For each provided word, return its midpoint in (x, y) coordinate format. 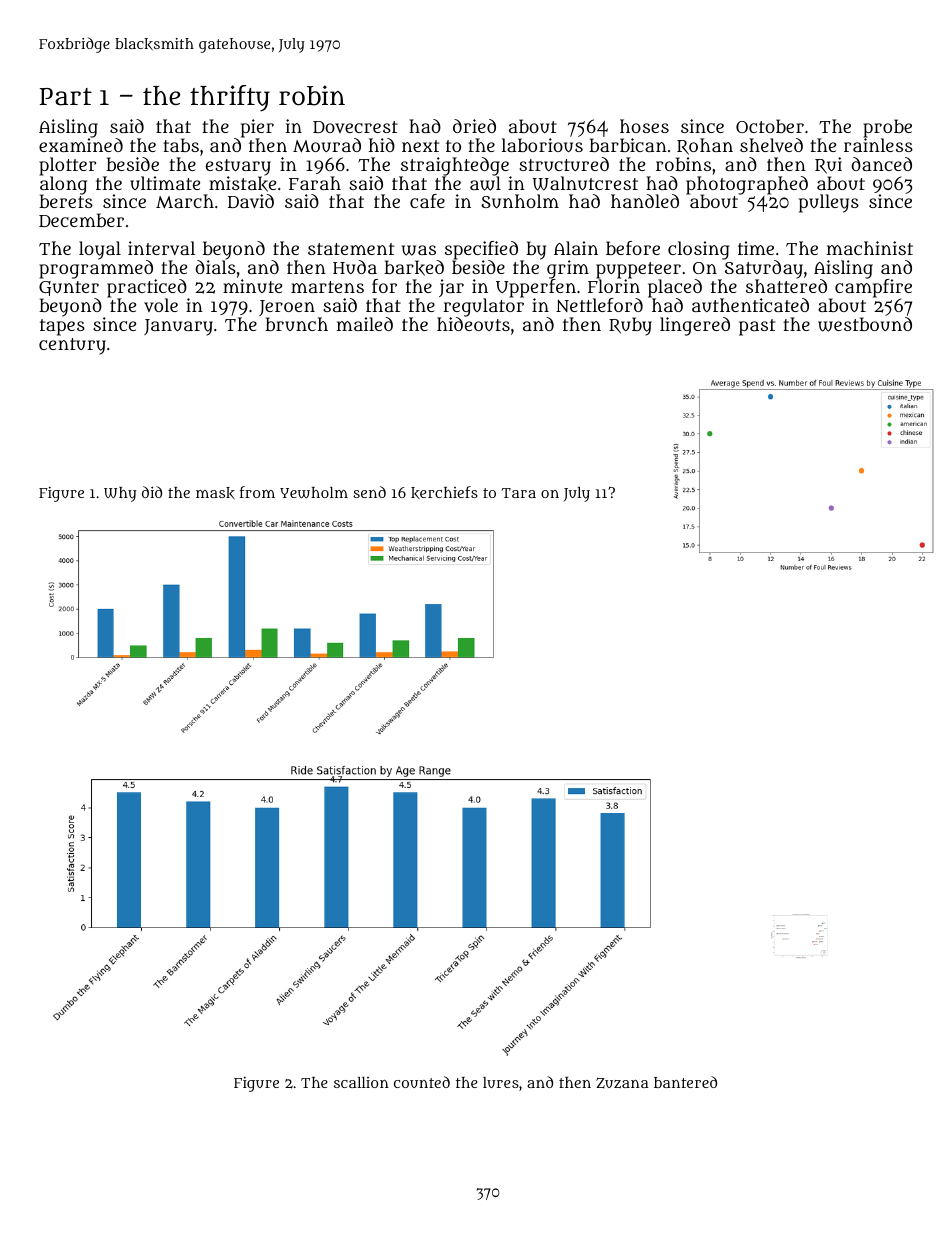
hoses (644, 126)
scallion (361, 1082)
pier (257, 128)
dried (474, 126)
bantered (685, 1082)
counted (422, 1082)
